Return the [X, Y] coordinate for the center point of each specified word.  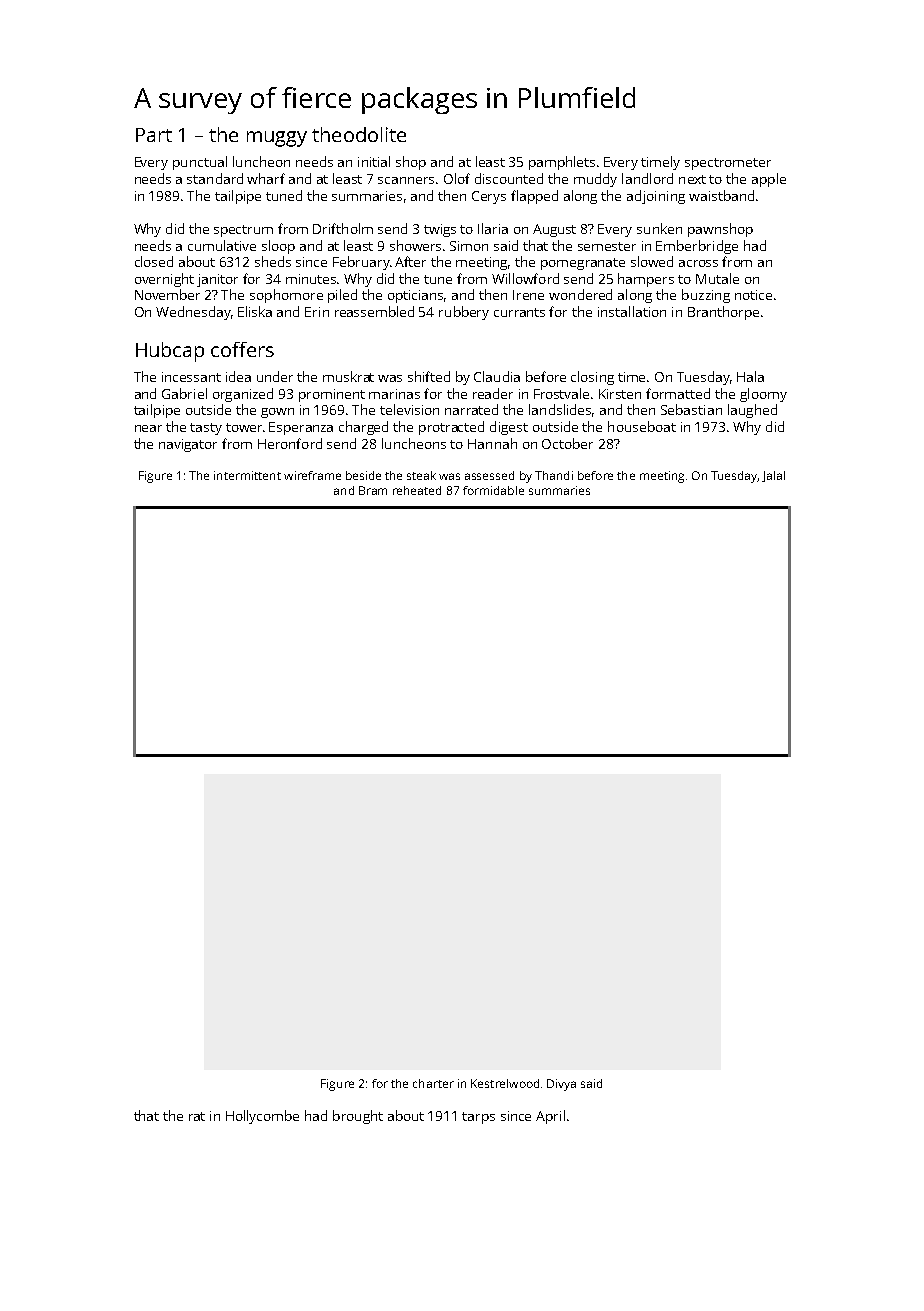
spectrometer [728, 164]
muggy [277, 139]
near [148, 428]
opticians [415, 296]
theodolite [359, 134]
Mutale [717, 278]
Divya [561, 1085]
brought [358, 1117]
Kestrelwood [505, 1083]
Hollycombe [262, 1117]
